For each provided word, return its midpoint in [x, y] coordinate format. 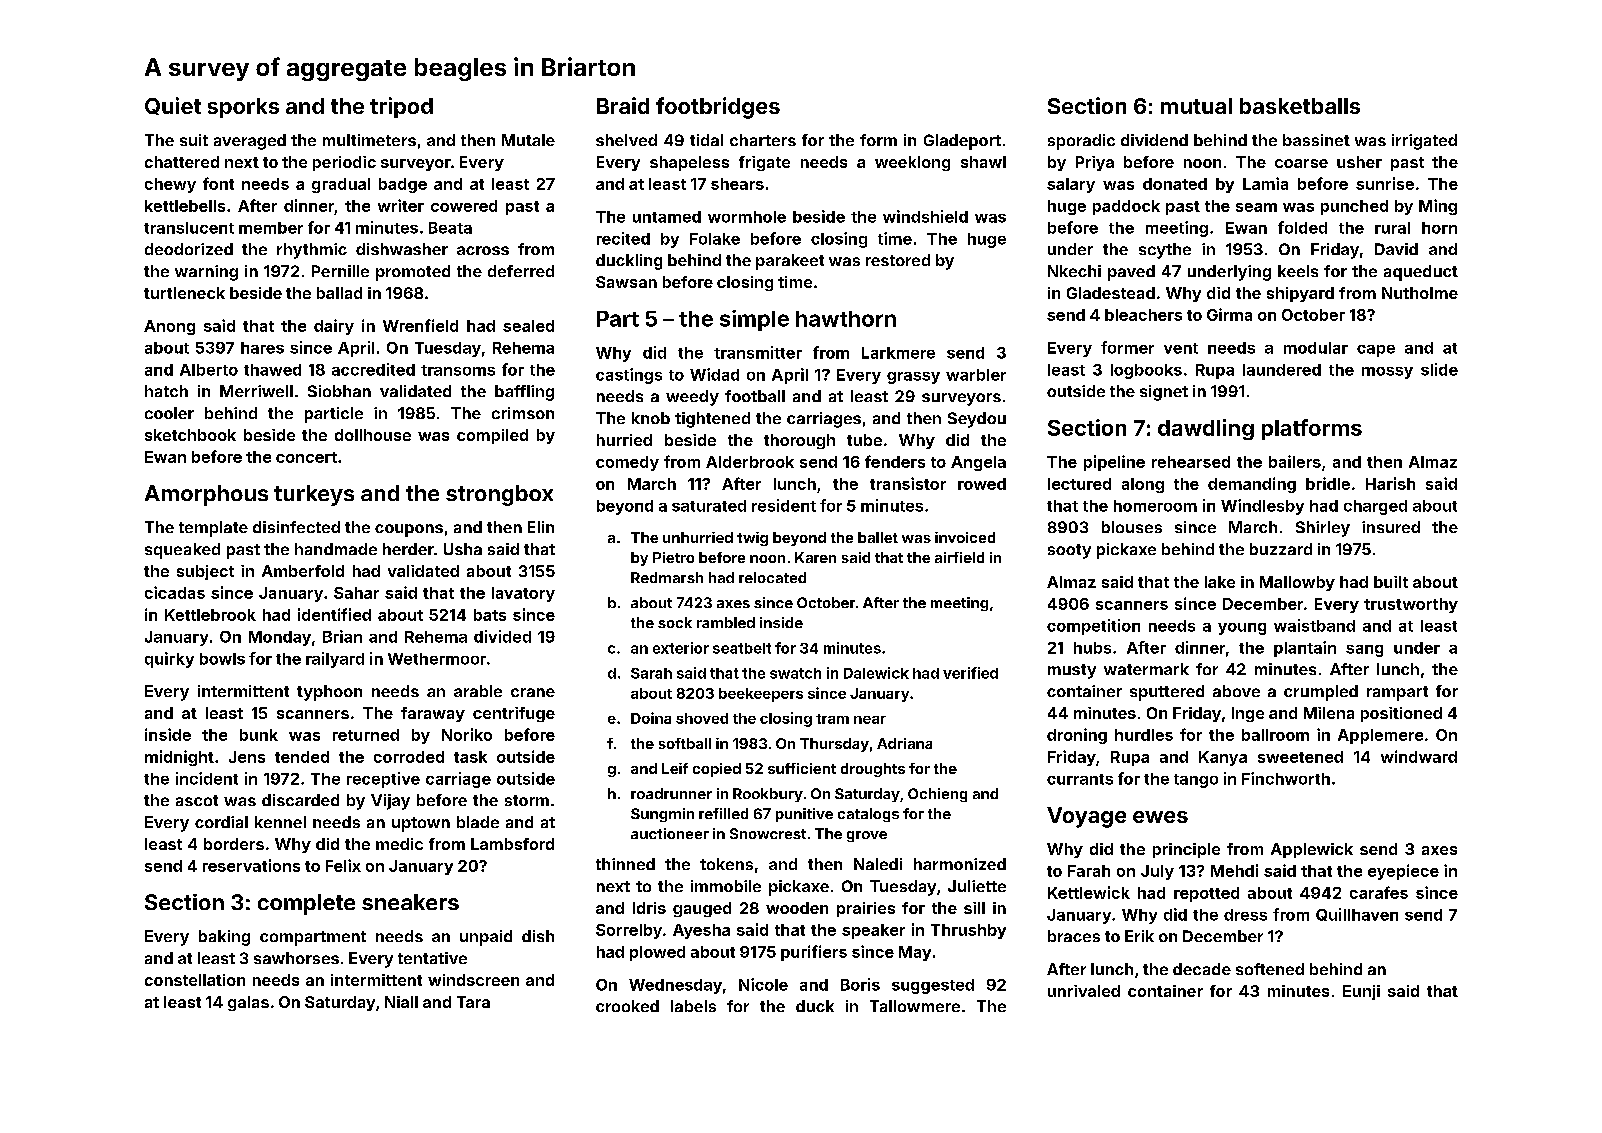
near [870, 720]
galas [248, 1003]
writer [401, 205]
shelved [626, 140]
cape [1376, 351]
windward [1419, 756]
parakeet [790, 262]
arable [478, 691]
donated [1175, 184]
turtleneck [184, 293]
